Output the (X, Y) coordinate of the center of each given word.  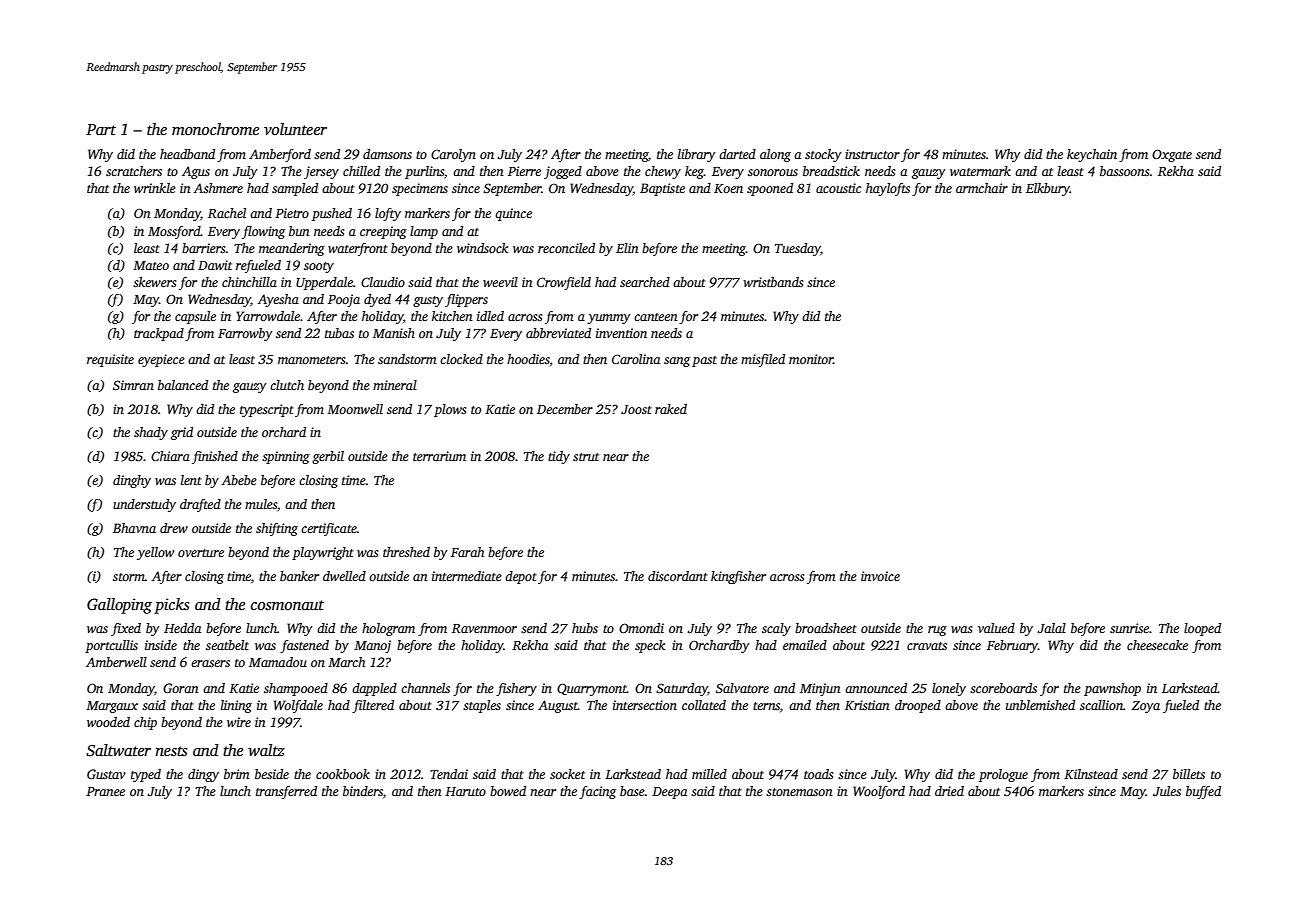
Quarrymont (592, 689)
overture (201, 553)
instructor (872, 154)
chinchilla (249, 282)
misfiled (763, 360)
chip (145, 723)
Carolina (636, 359)
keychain (1092, 155)
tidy (559, 457)
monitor (811, 359)
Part (101, 129)
